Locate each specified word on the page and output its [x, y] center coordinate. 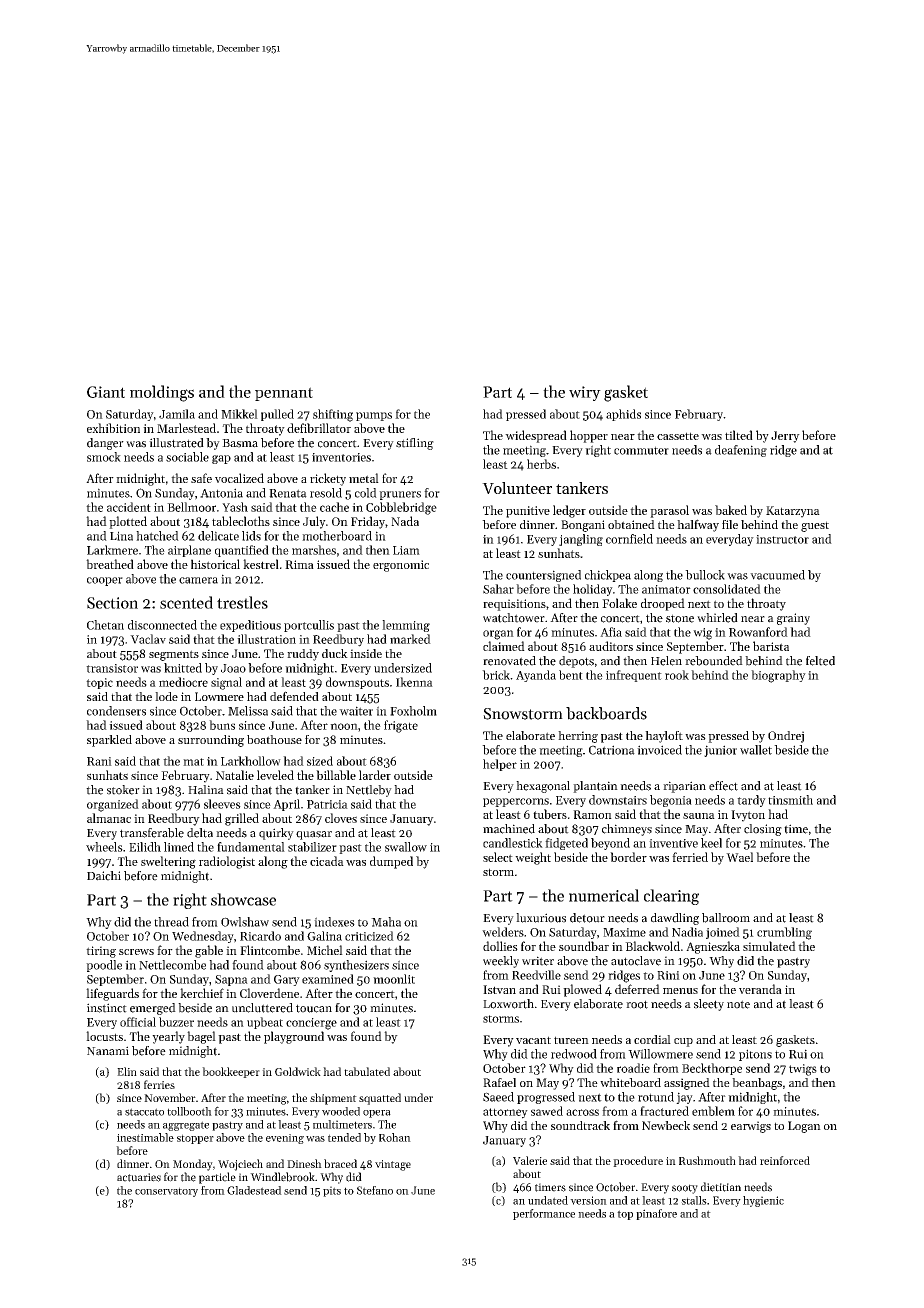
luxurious [541, 918]
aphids [623, 415]
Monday [193, 1165]
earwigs [751, 1127]
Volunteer [517, 488]
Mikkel [239, 414]
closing [763, 830]
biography [778, 676]
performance [544, 1214]
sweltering [168, 862]
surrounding [211, 741]
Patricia [327, 804]
